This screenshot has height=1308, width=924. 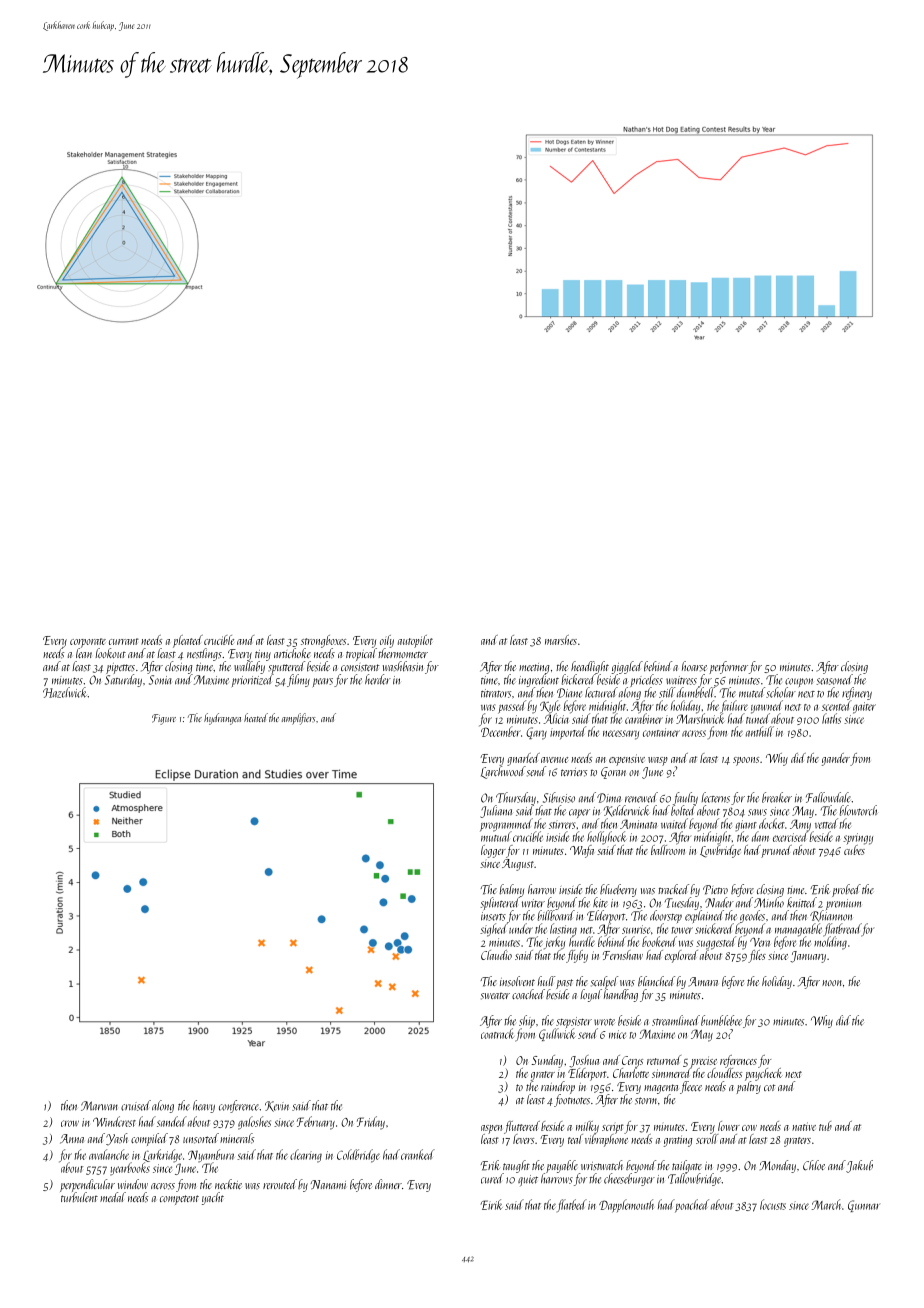 What do you see at coordinates (572, 1205) in the screenshot?
I see `flatbed` at bounding box center [572, 1205].
